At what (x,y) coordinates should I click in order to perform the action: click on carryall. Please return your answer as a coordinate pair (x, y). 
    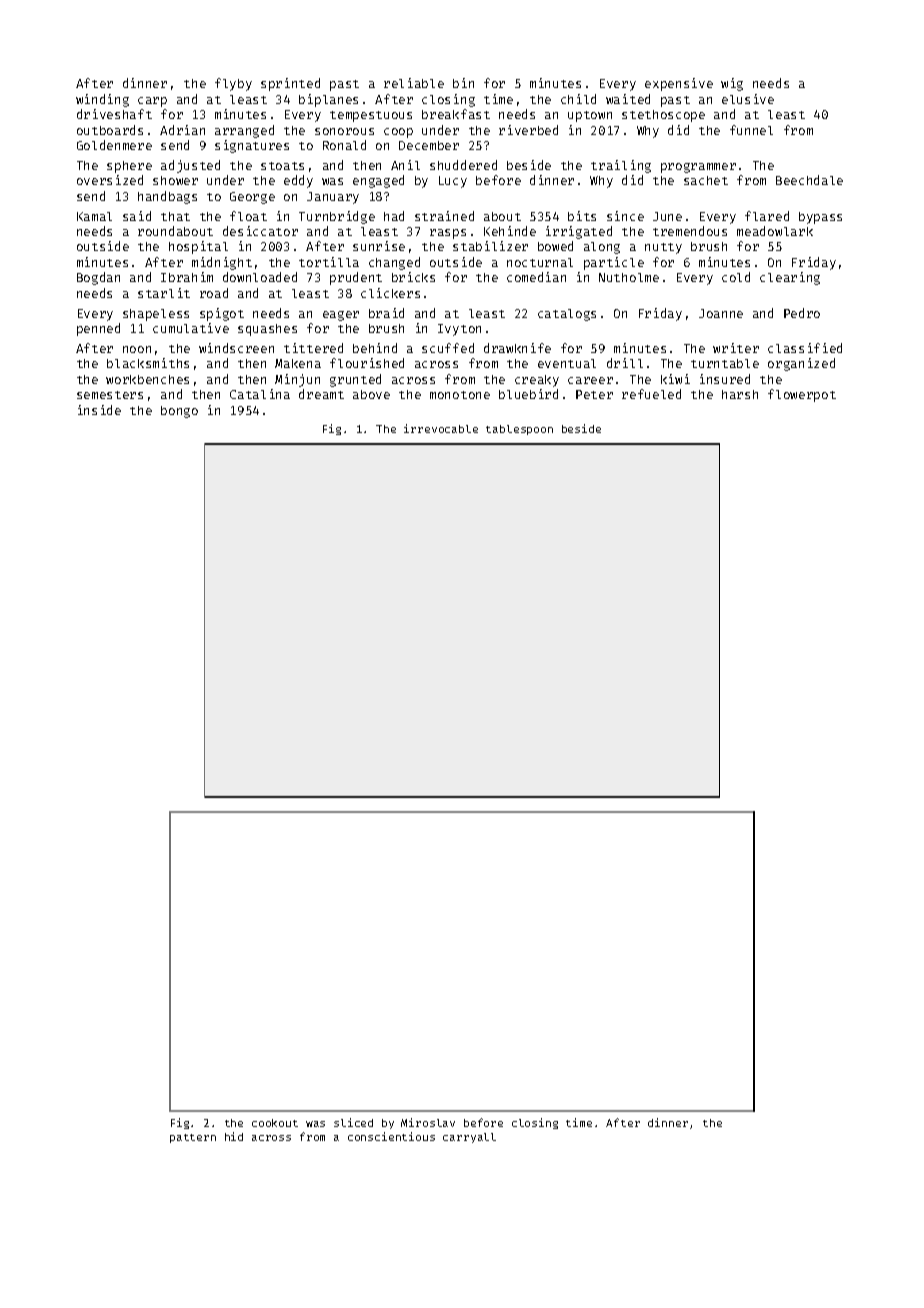
    Looking at the image, I should click on (469, 1138).
